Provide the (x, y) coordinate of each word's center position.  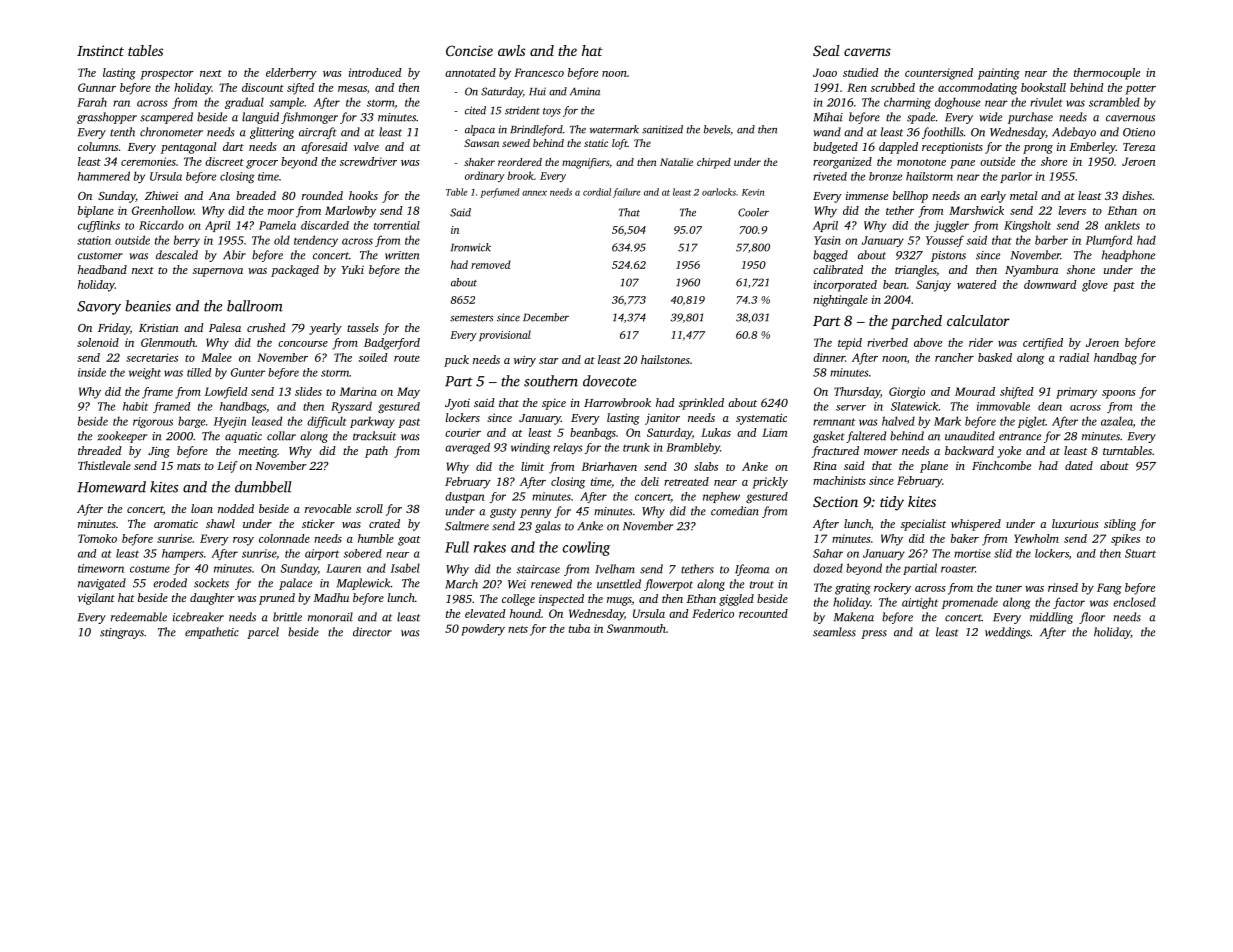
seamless (834, 632)
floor (1092, 618)
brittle (287, 617)
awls (511, 50)
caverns (867, 52)
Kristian (159, 328)
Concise (469, 50)
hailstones (665, 359)
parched (916, 322)
